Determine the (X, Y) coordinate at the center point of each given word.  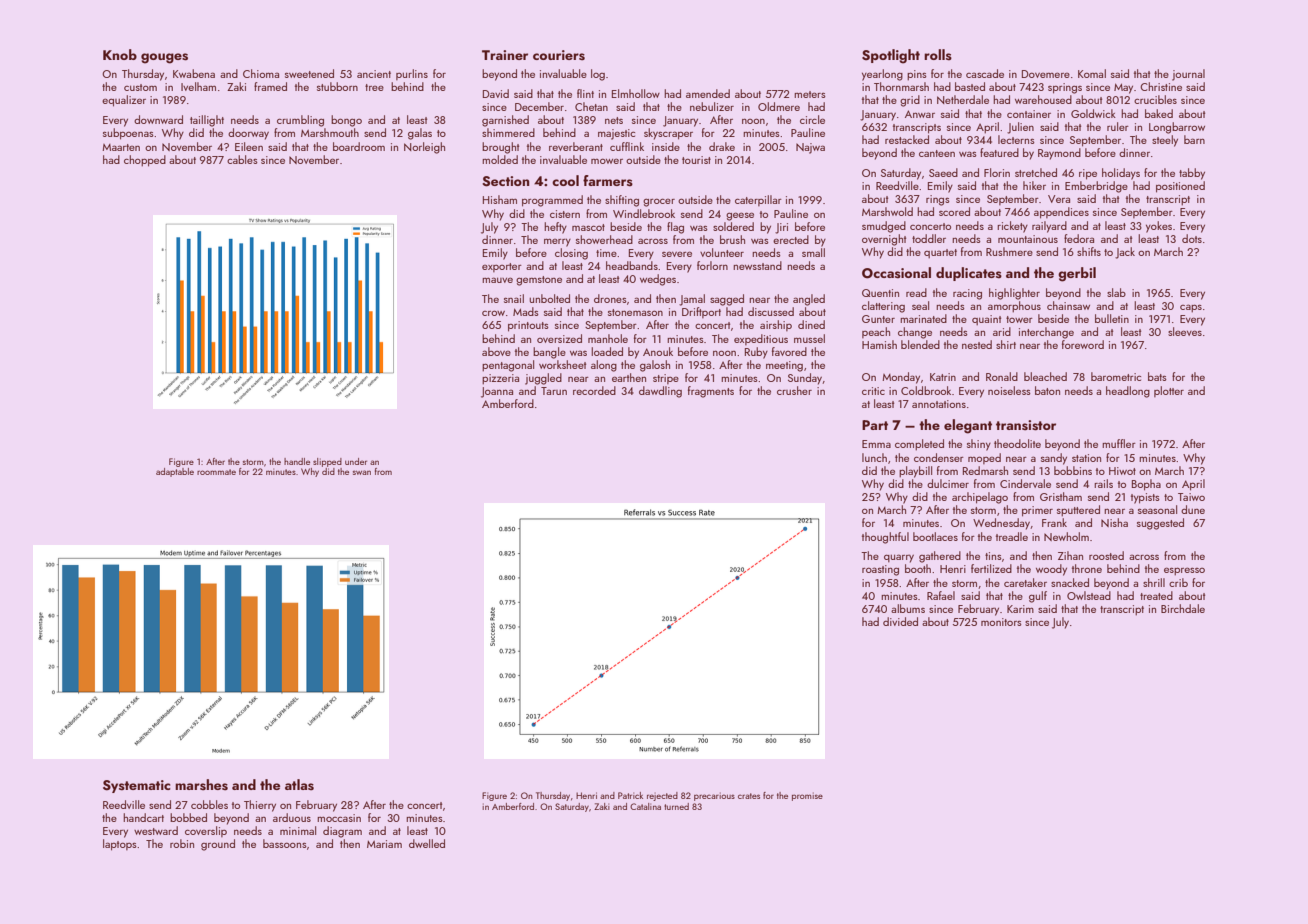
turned (676, 806)
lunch (874, 457)
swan (362, 472)
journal (1188, 75)
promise (807, 796)
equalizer (124, 101)
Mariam (384, 844)
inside (666, 146)
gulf (1038, 597)
